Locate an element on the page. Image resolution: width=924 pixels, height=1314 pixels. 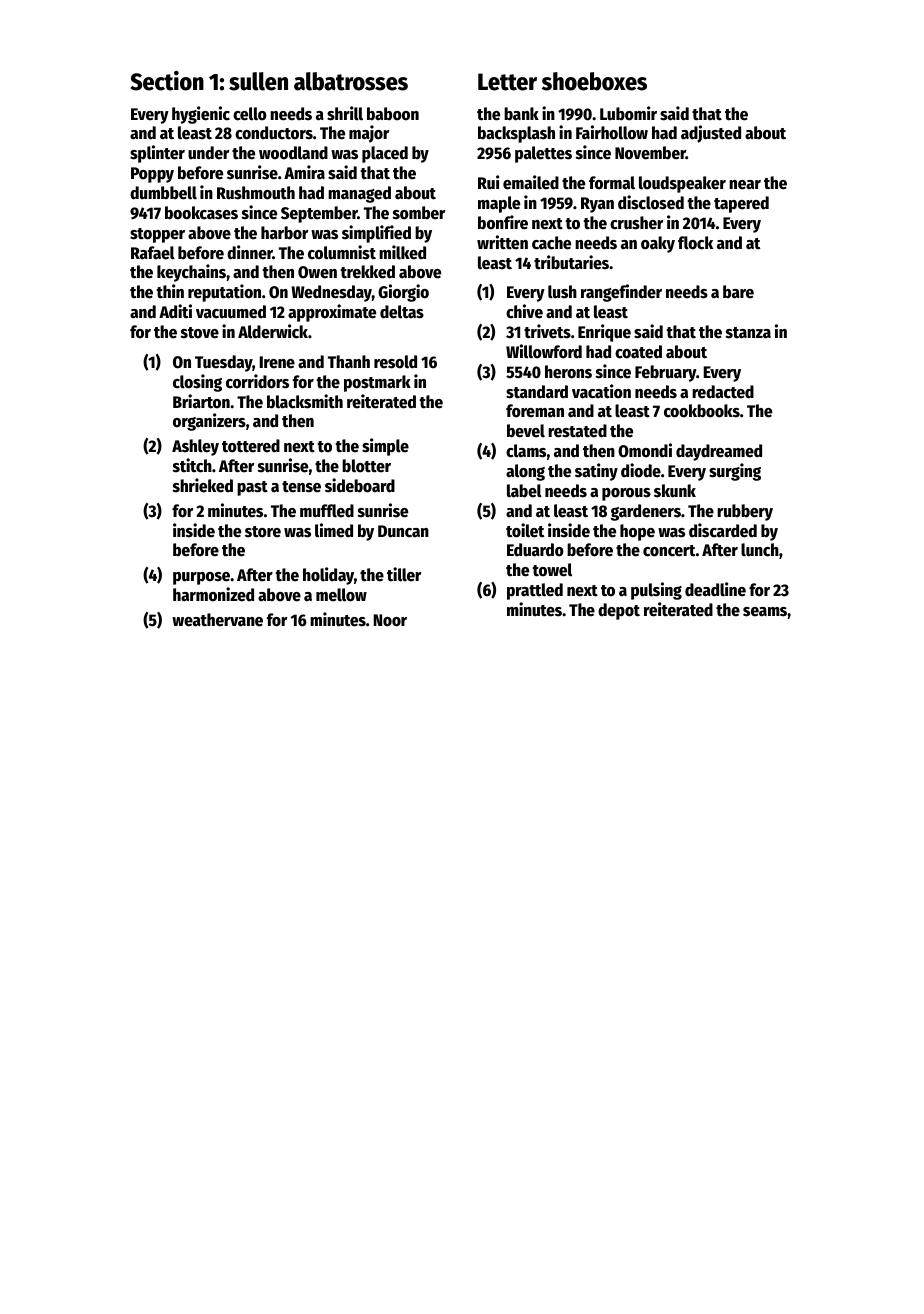
surging is located at coordinates (735, 472).
